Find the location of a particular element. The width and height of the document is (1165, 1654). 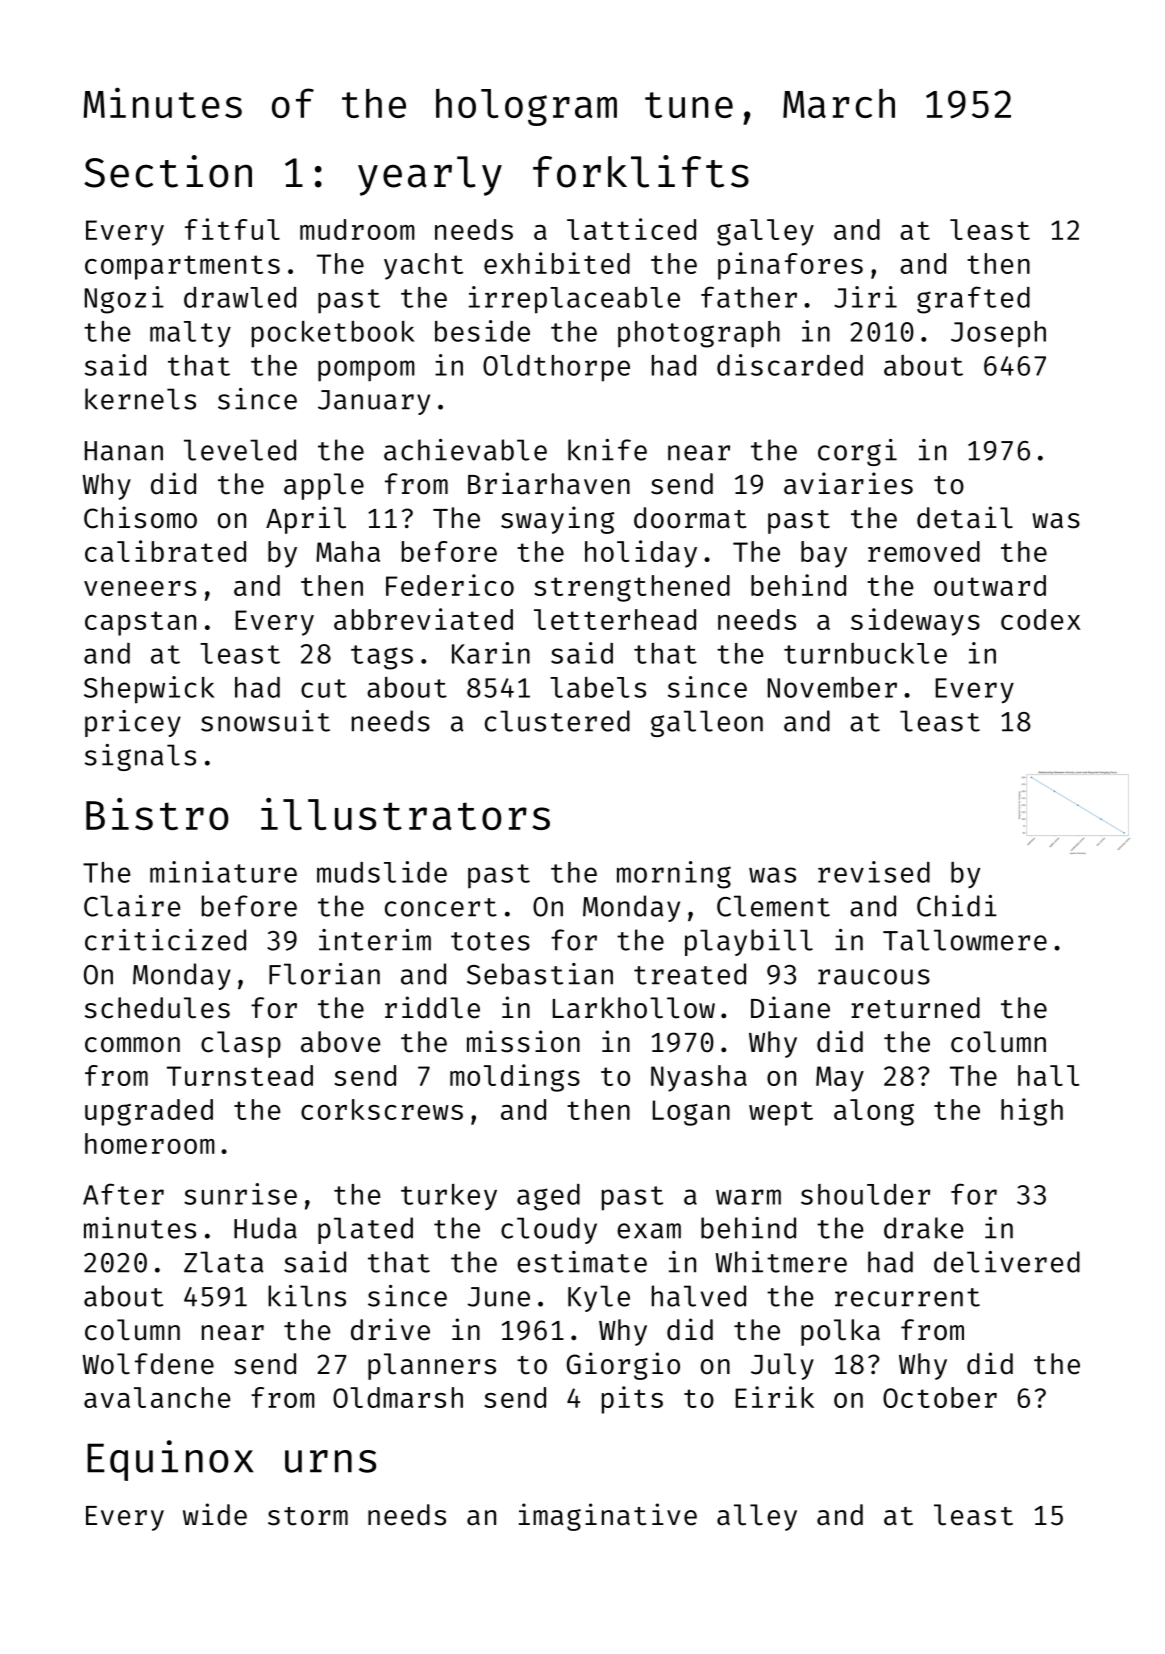

corkscrews is located at coordinates (382, 1109).
